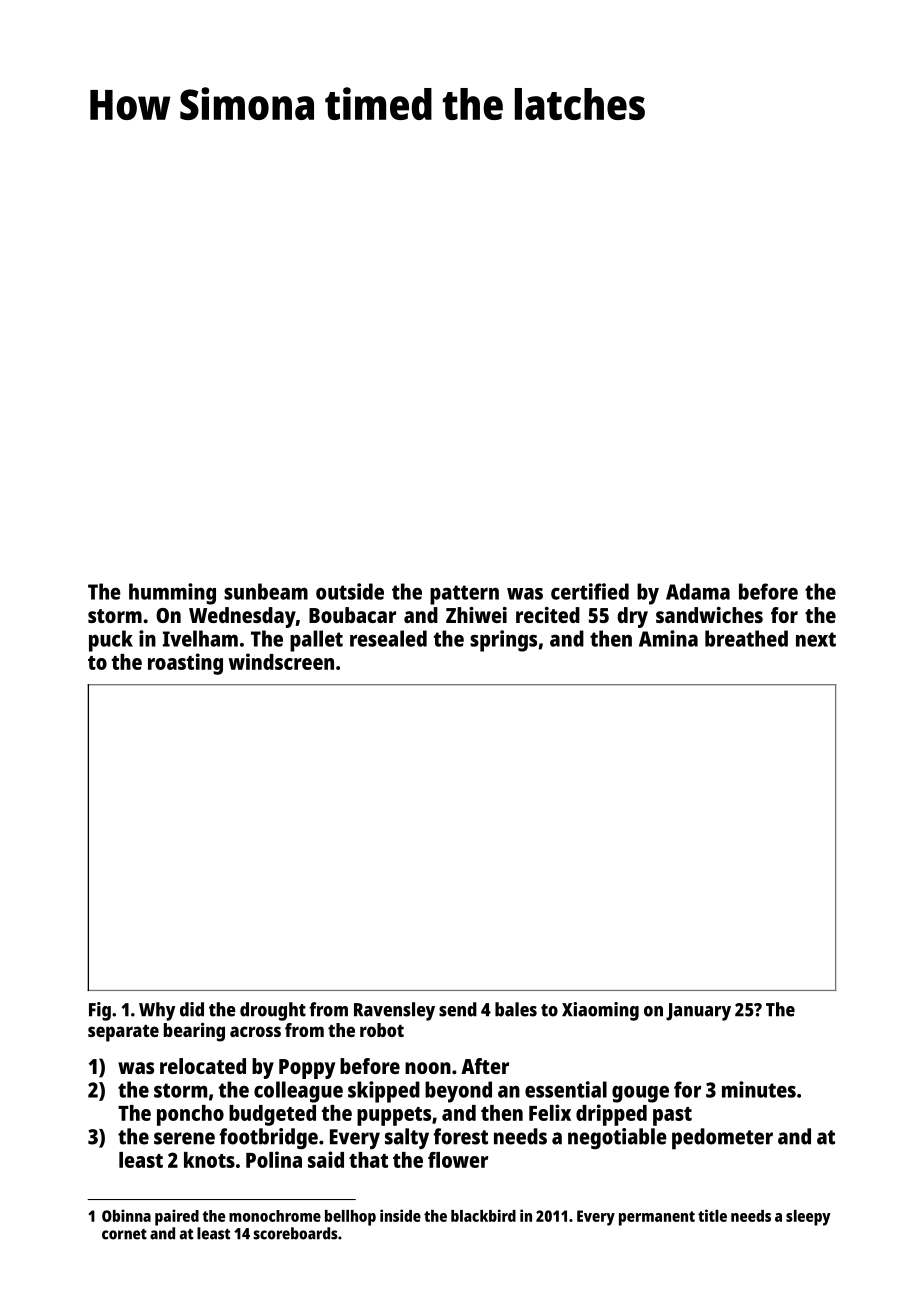  What do you see at coordinates (698, 1012) in the page?
I see `January` at bounding box center [698, 1012].
